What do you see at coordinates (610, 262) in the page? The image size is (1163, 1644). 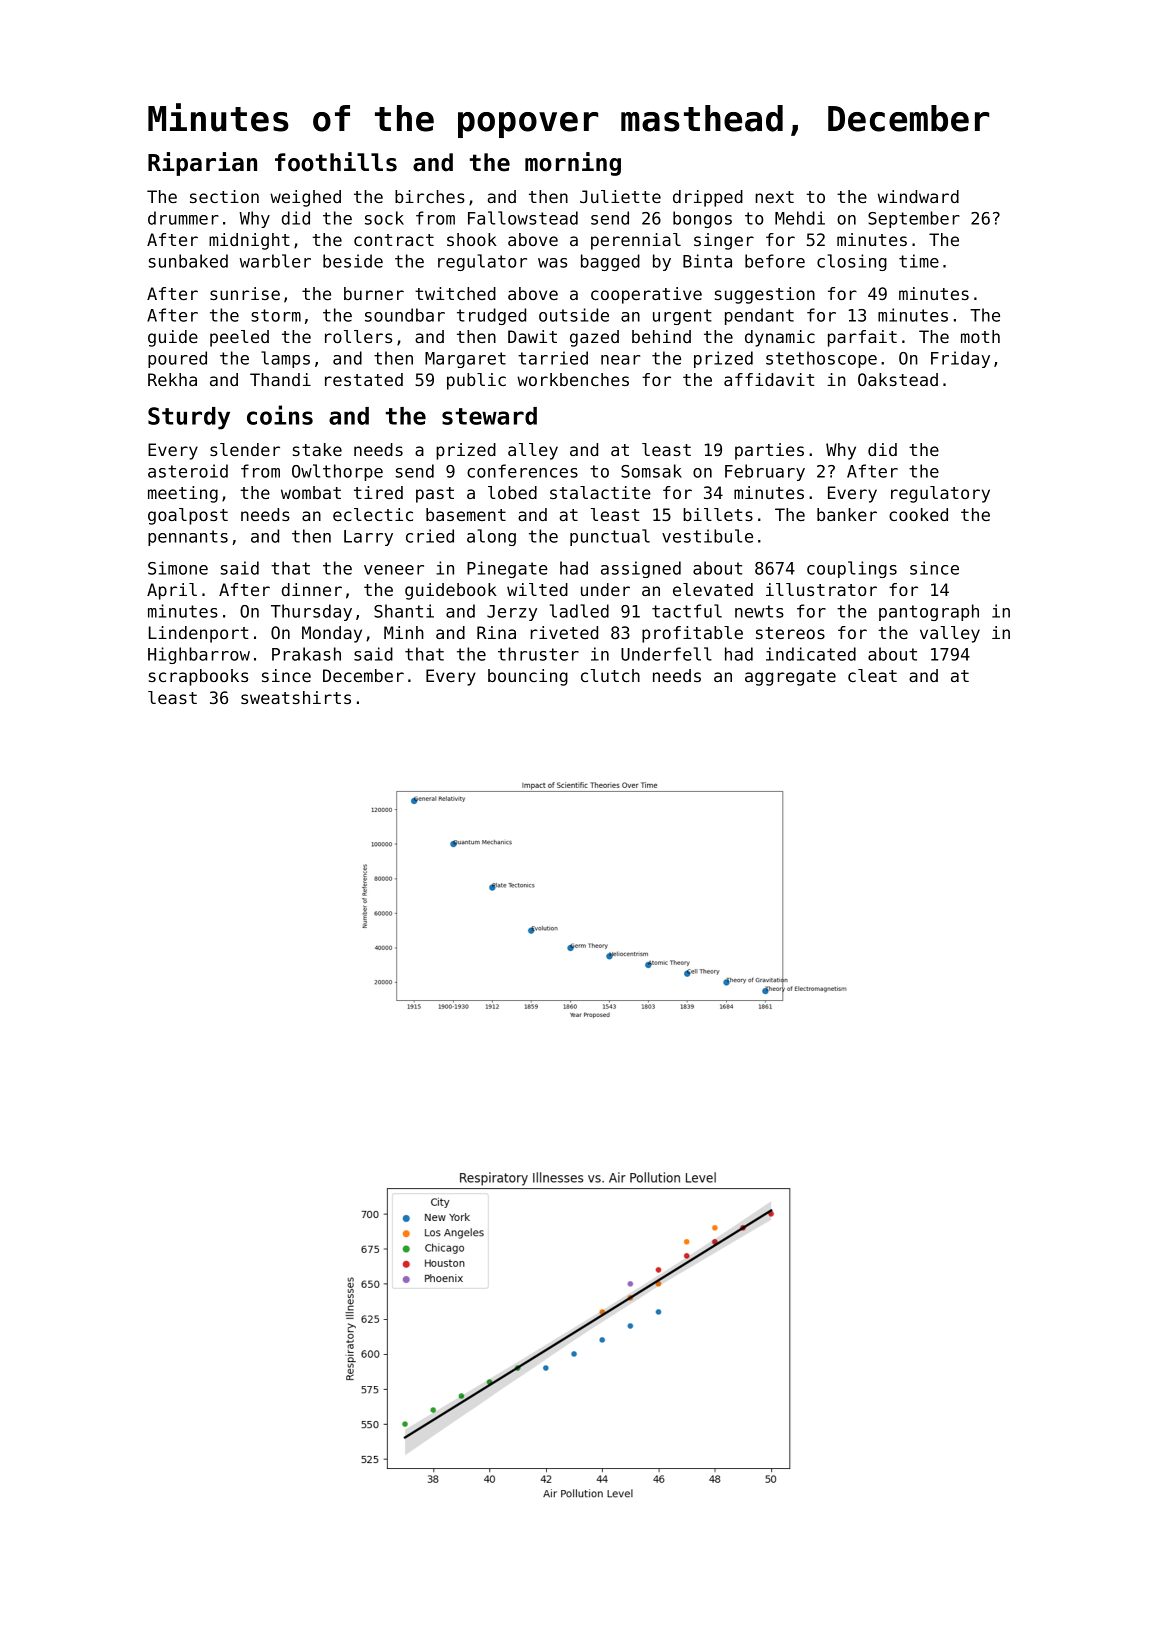 I see `bagged` at bounding box center [610, 262].
